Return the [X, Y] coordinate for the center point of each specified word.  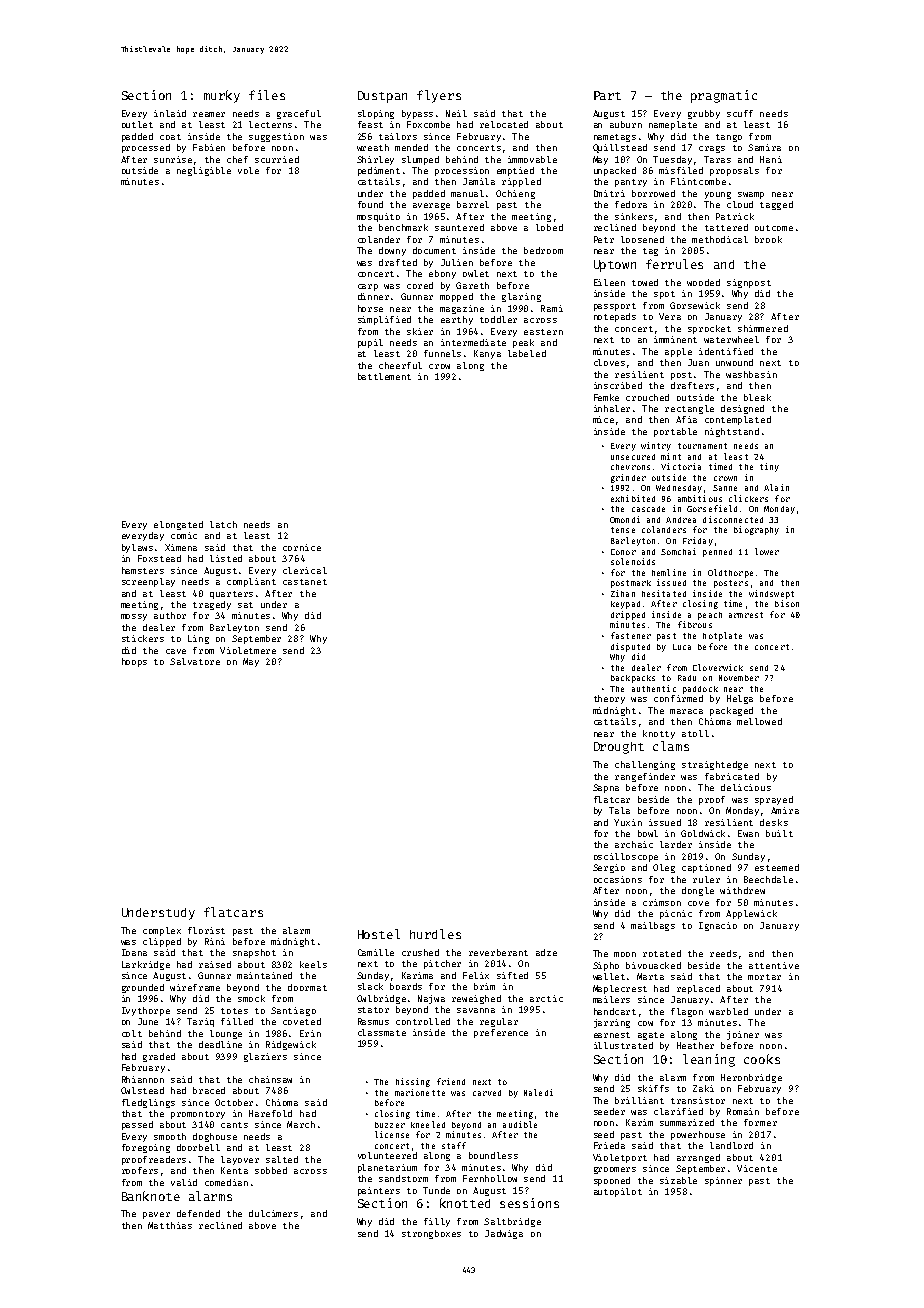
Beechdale [768, 879]
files [267, 95]
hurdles [435, 934]
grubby [704, 114]
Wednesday [679, 489]
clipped [162, 942]
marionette [420, 1092]
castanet [305, 582]
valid [184, 1182]
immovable [532, 159]
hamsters [143, 570]
